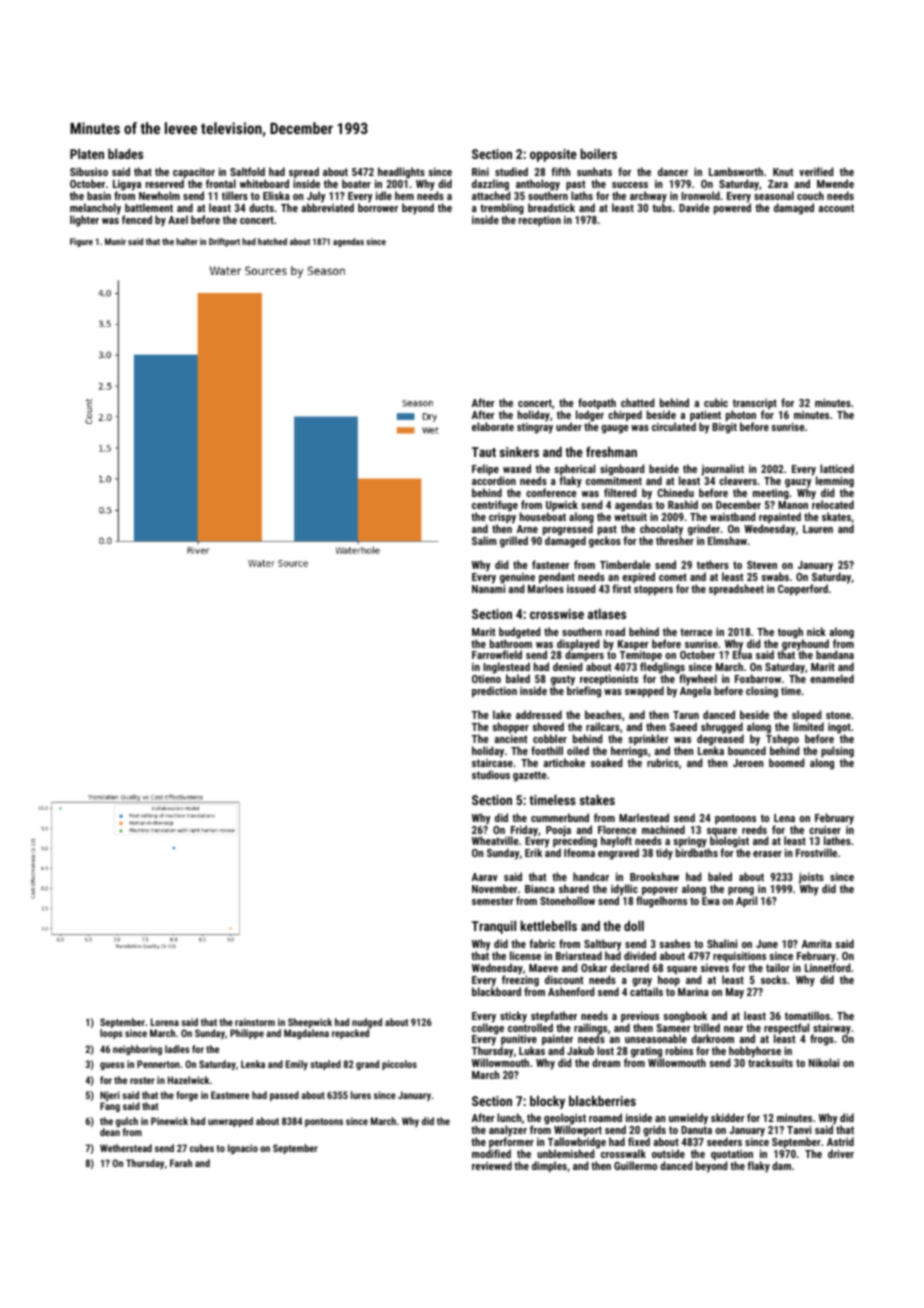 This image has width=924, height=1308. What do you see at coordinates (816, 171) in the image?
I see `verified` at bounding box center [816, 171].
